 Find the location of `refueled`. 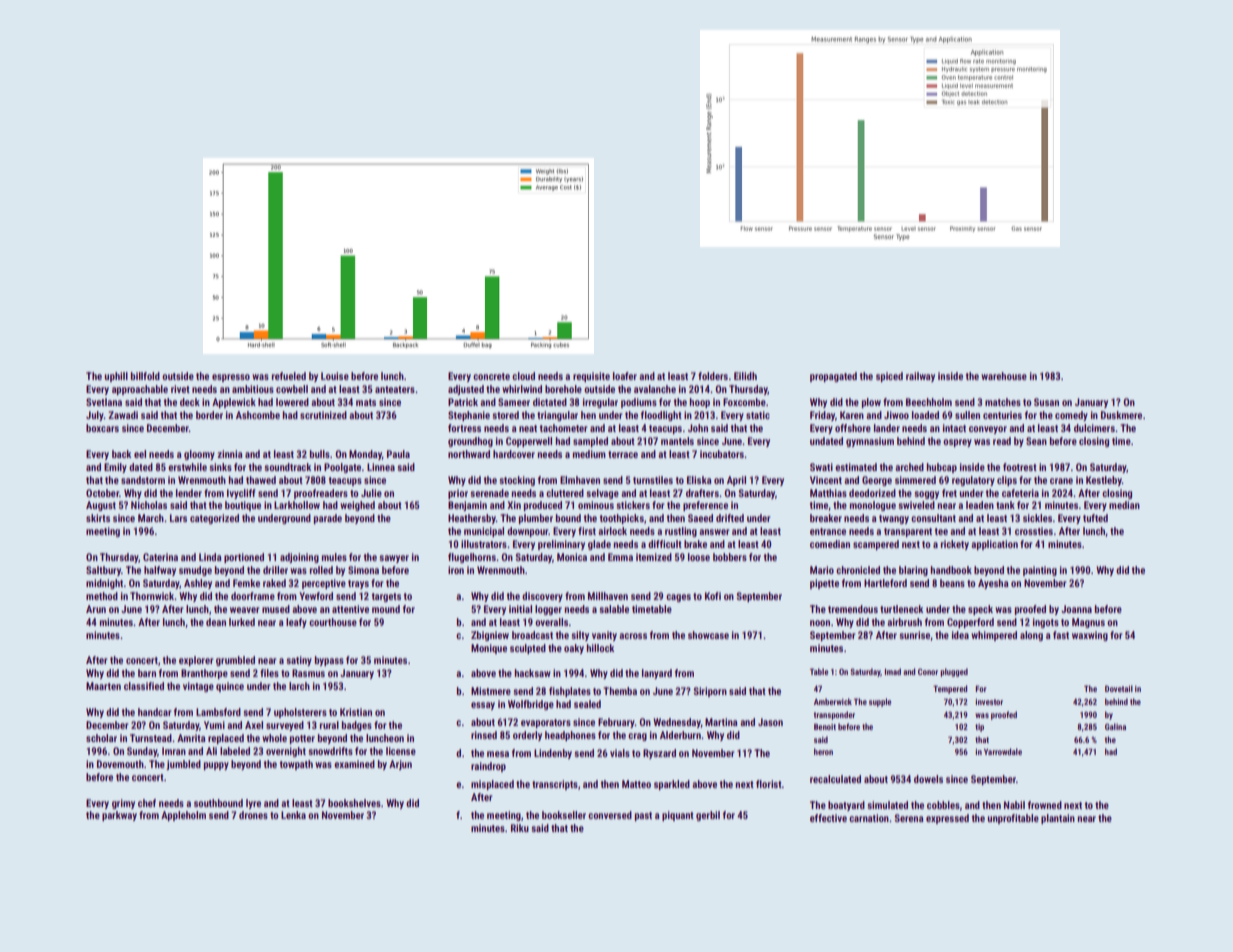

refueled is located at coordinates (289, 376).
